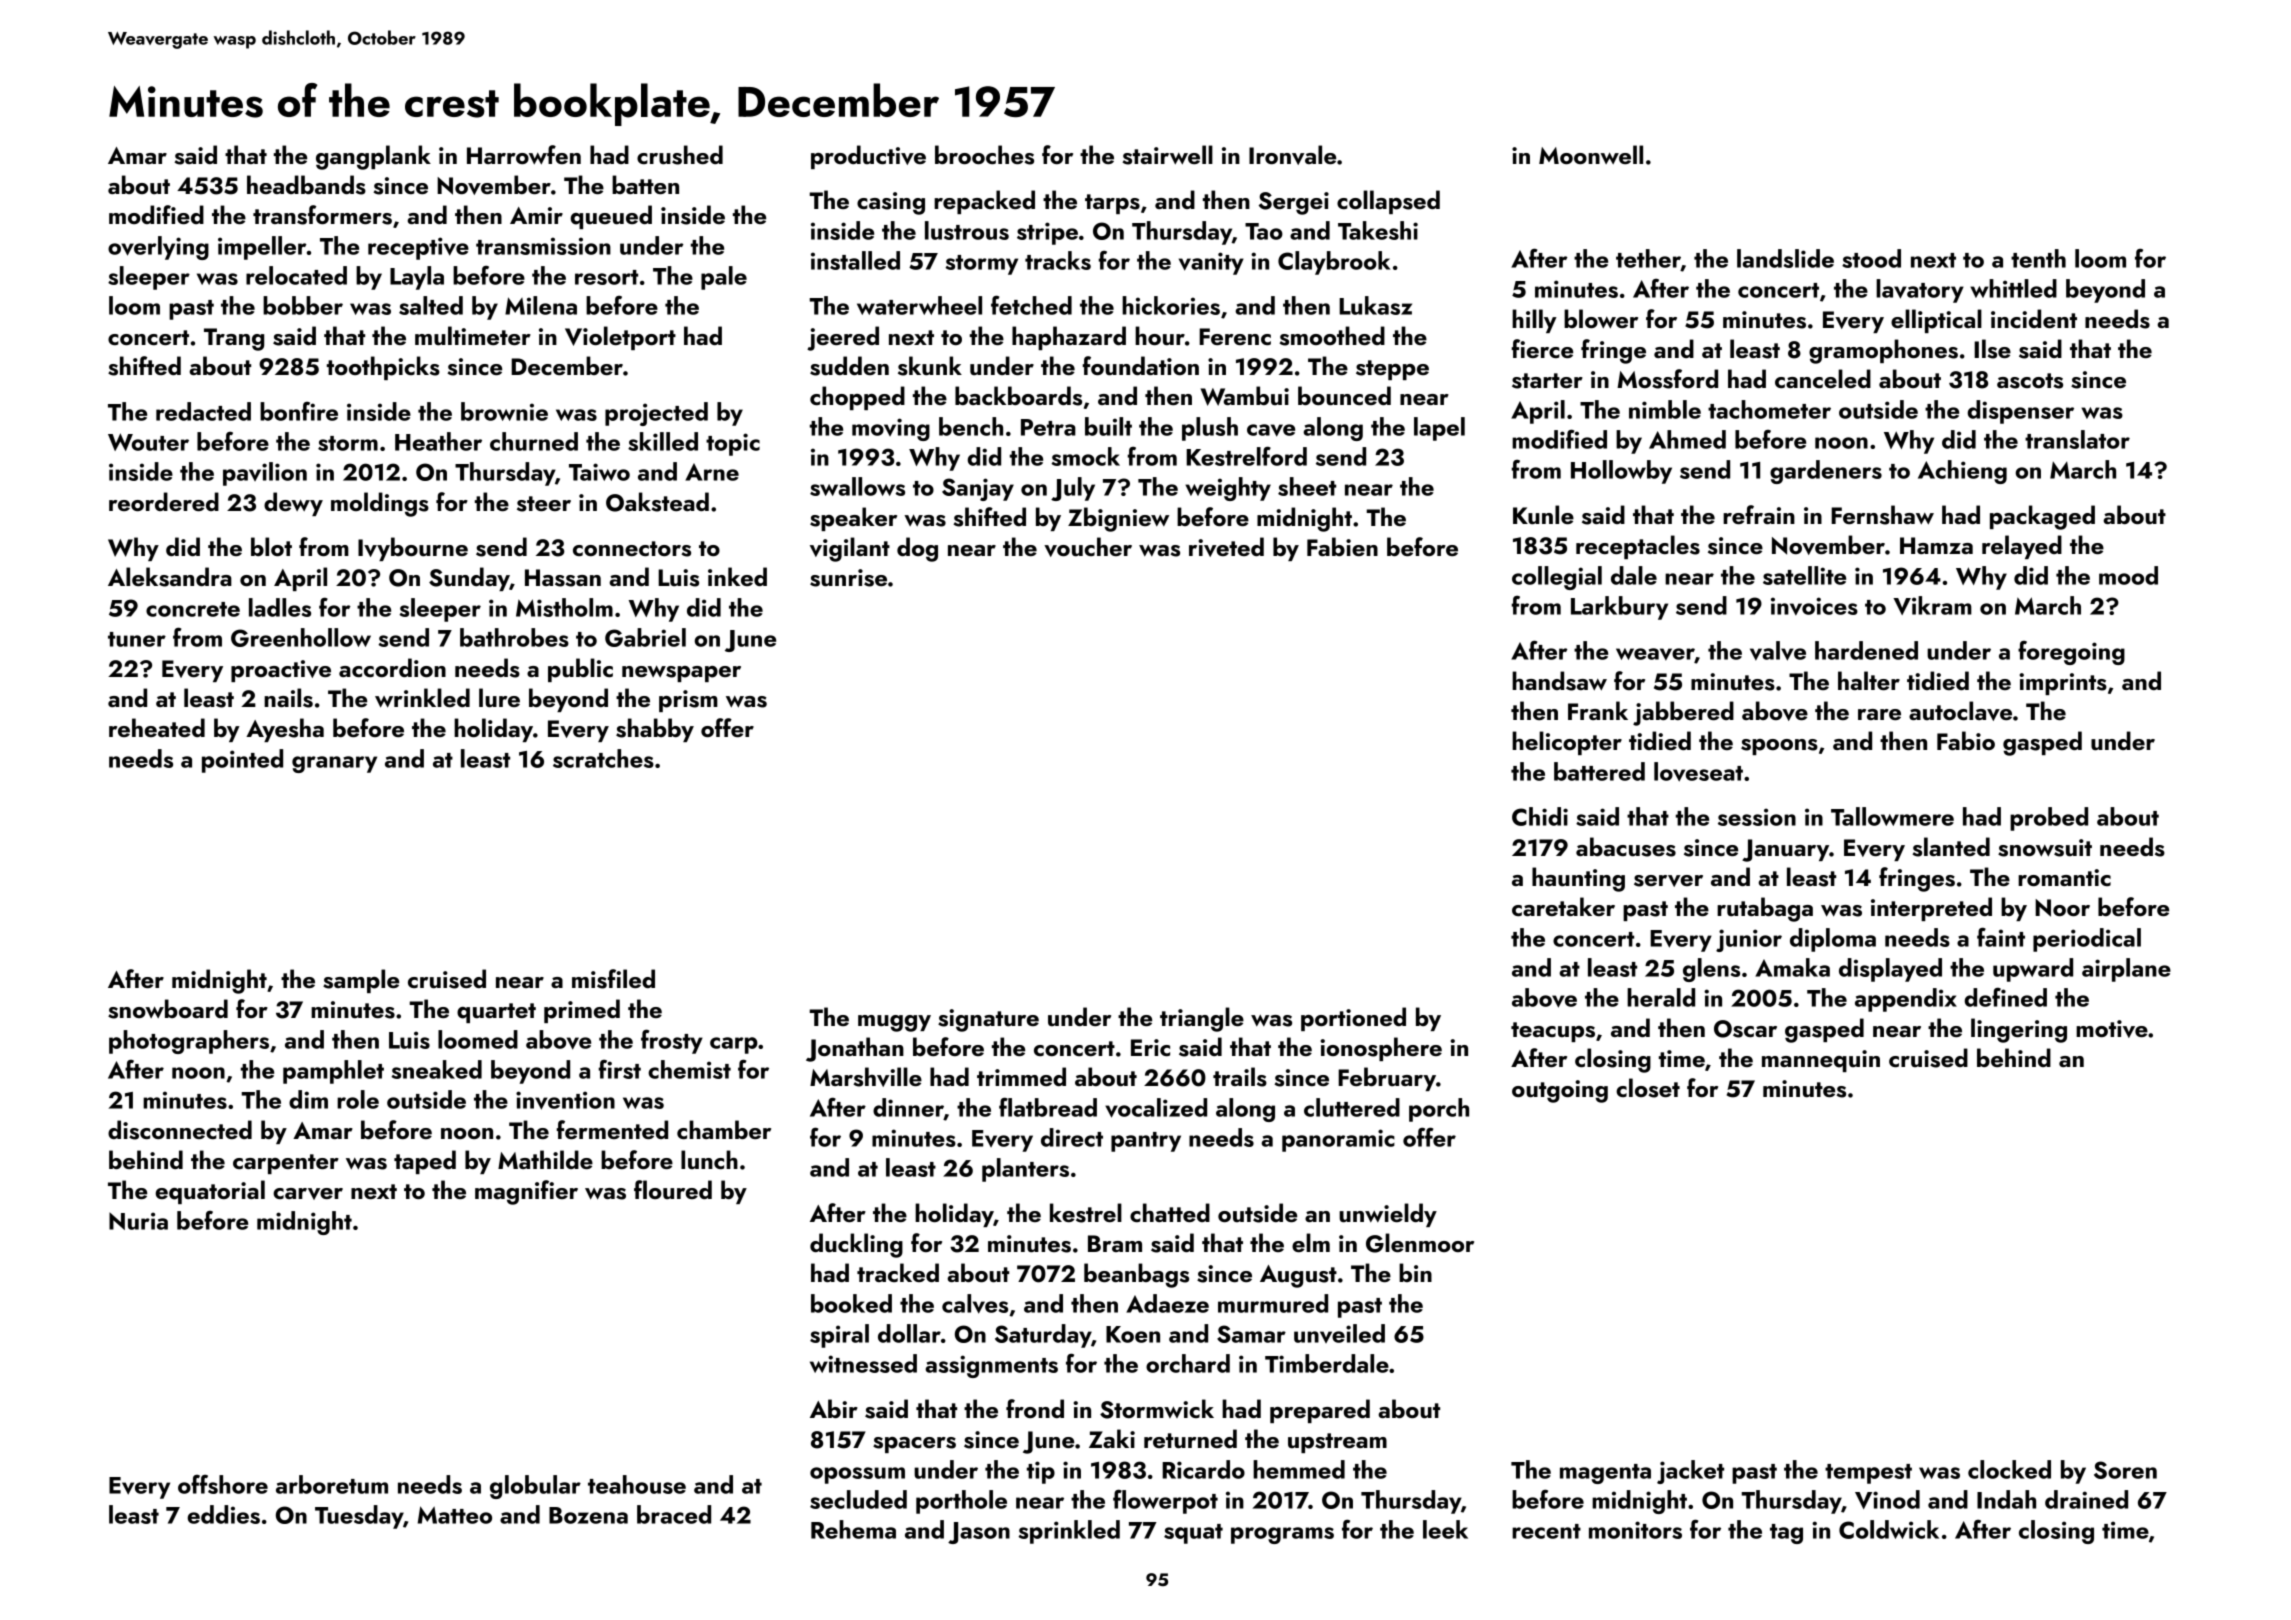 The image size is (2291, 1620). What do you see at coordinates (1088, 547) in the image?
I see `voucher` at bounding box center [1088, 547].
